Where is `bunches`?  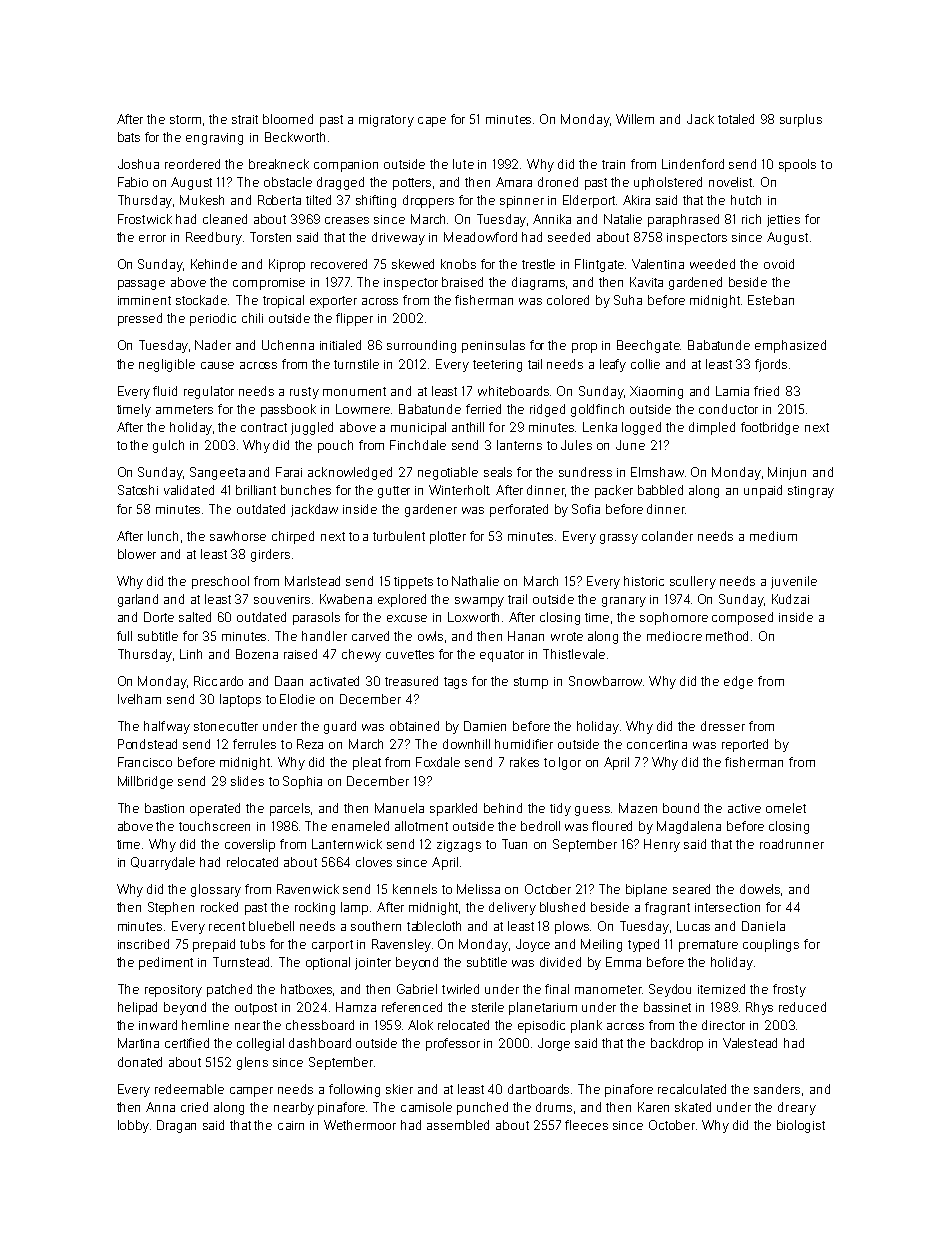
bunches is located at coordinates (306, 490).
